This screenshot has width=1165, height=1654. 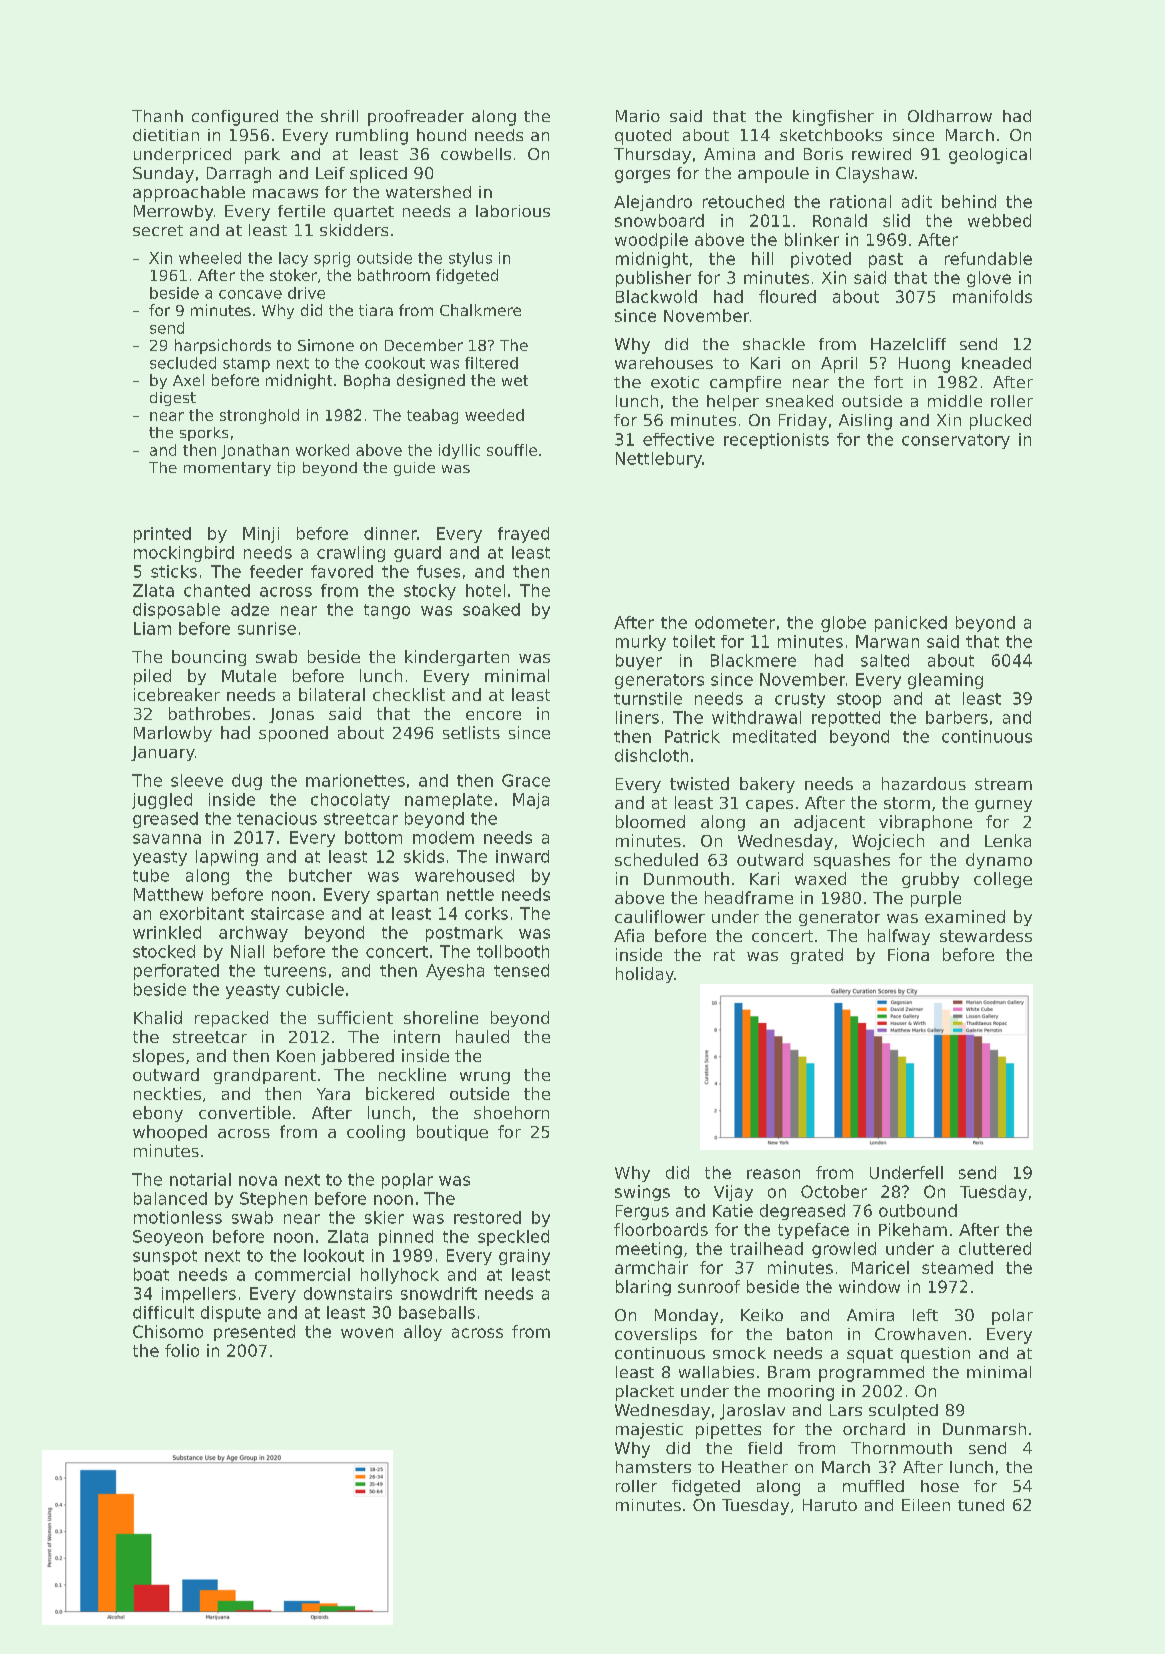 I want to click on grandparent, so click(x=265, y=1076).
